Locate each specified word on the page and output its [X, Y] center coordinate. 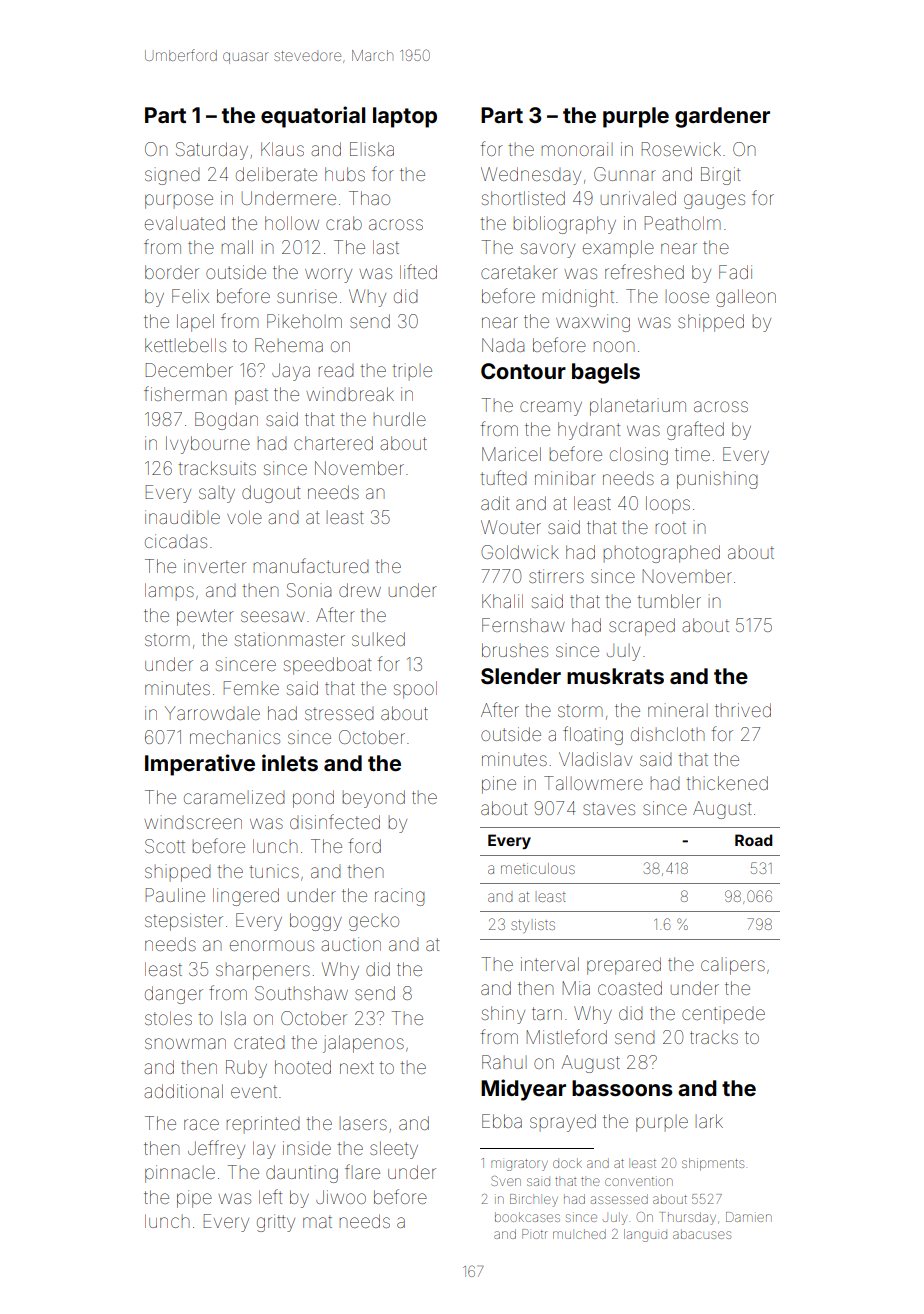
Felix [190, 296]
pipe [194, 1199]
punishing [717, 480]
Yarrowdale [212, 713]
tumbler [669, 601]
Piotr [535, 1234]
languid [645, 1235]
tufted [504, 477]
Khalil [502, 601]
